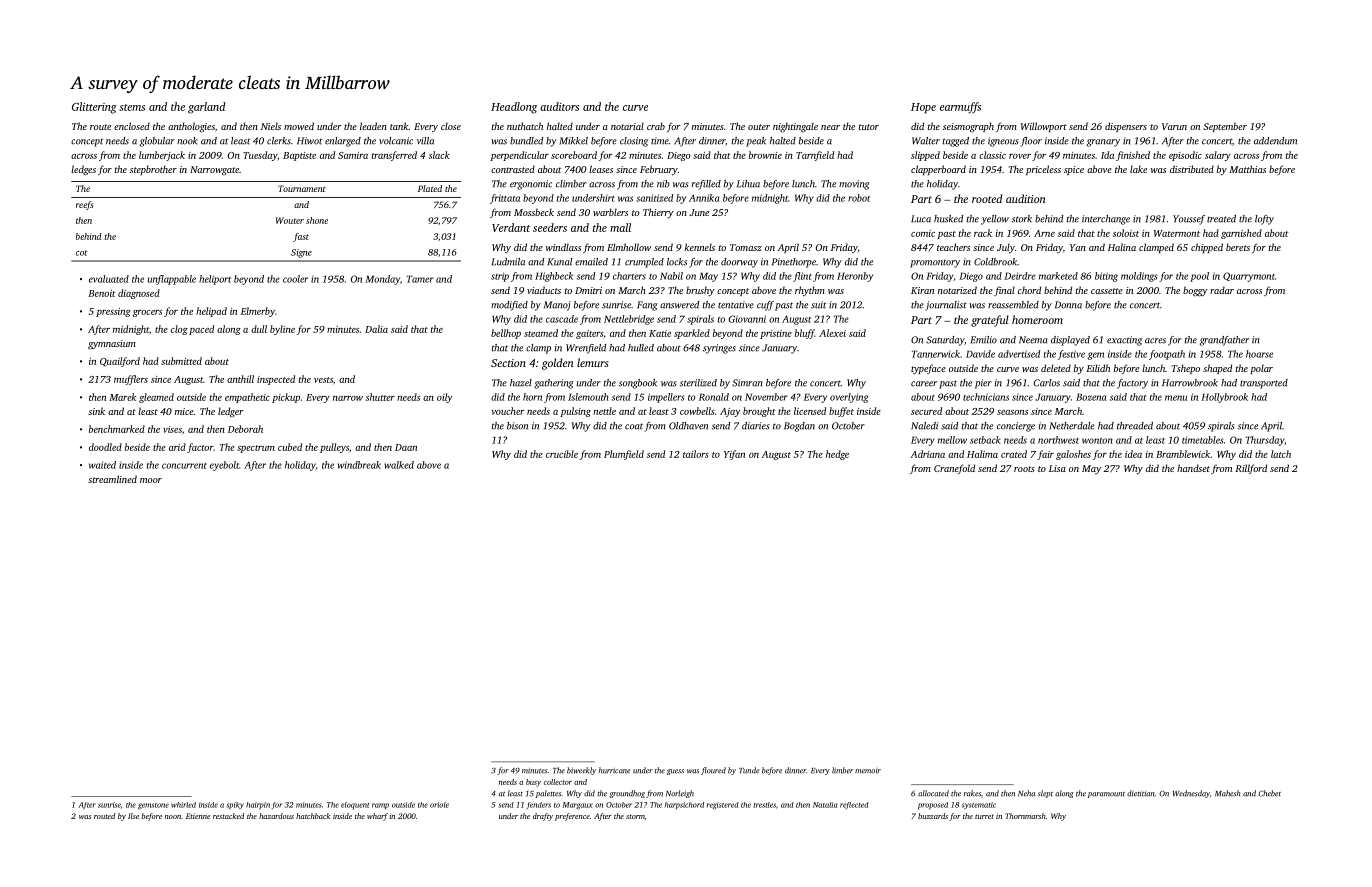 The image size is (1372, 887). I want to click on Tunde, so click(749, 770).
